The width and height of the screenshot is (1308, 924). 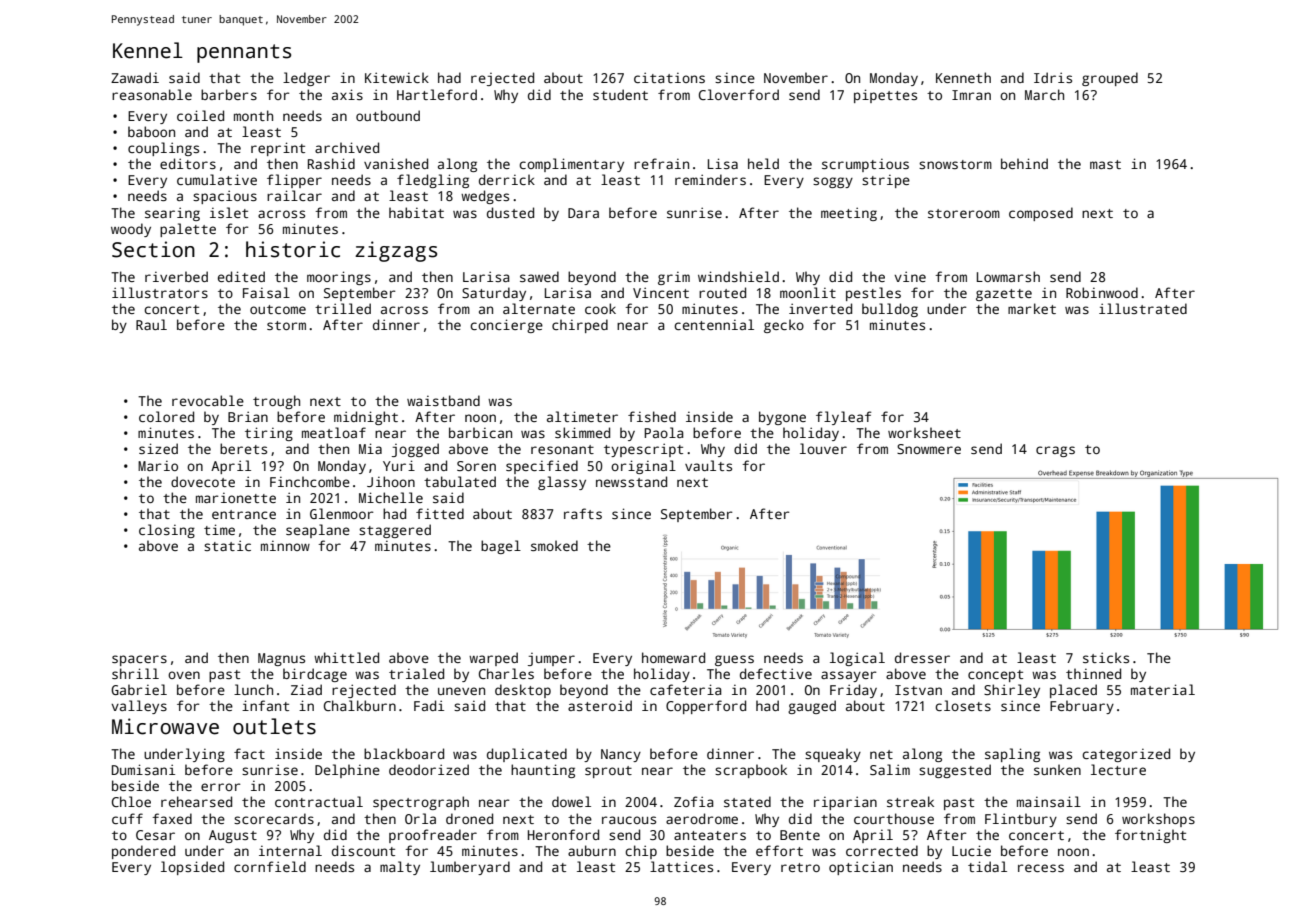 What do you see at coordinates (1053, 77) in the screenshot?
I see `Idris` at bounding box center [1053, 77].
